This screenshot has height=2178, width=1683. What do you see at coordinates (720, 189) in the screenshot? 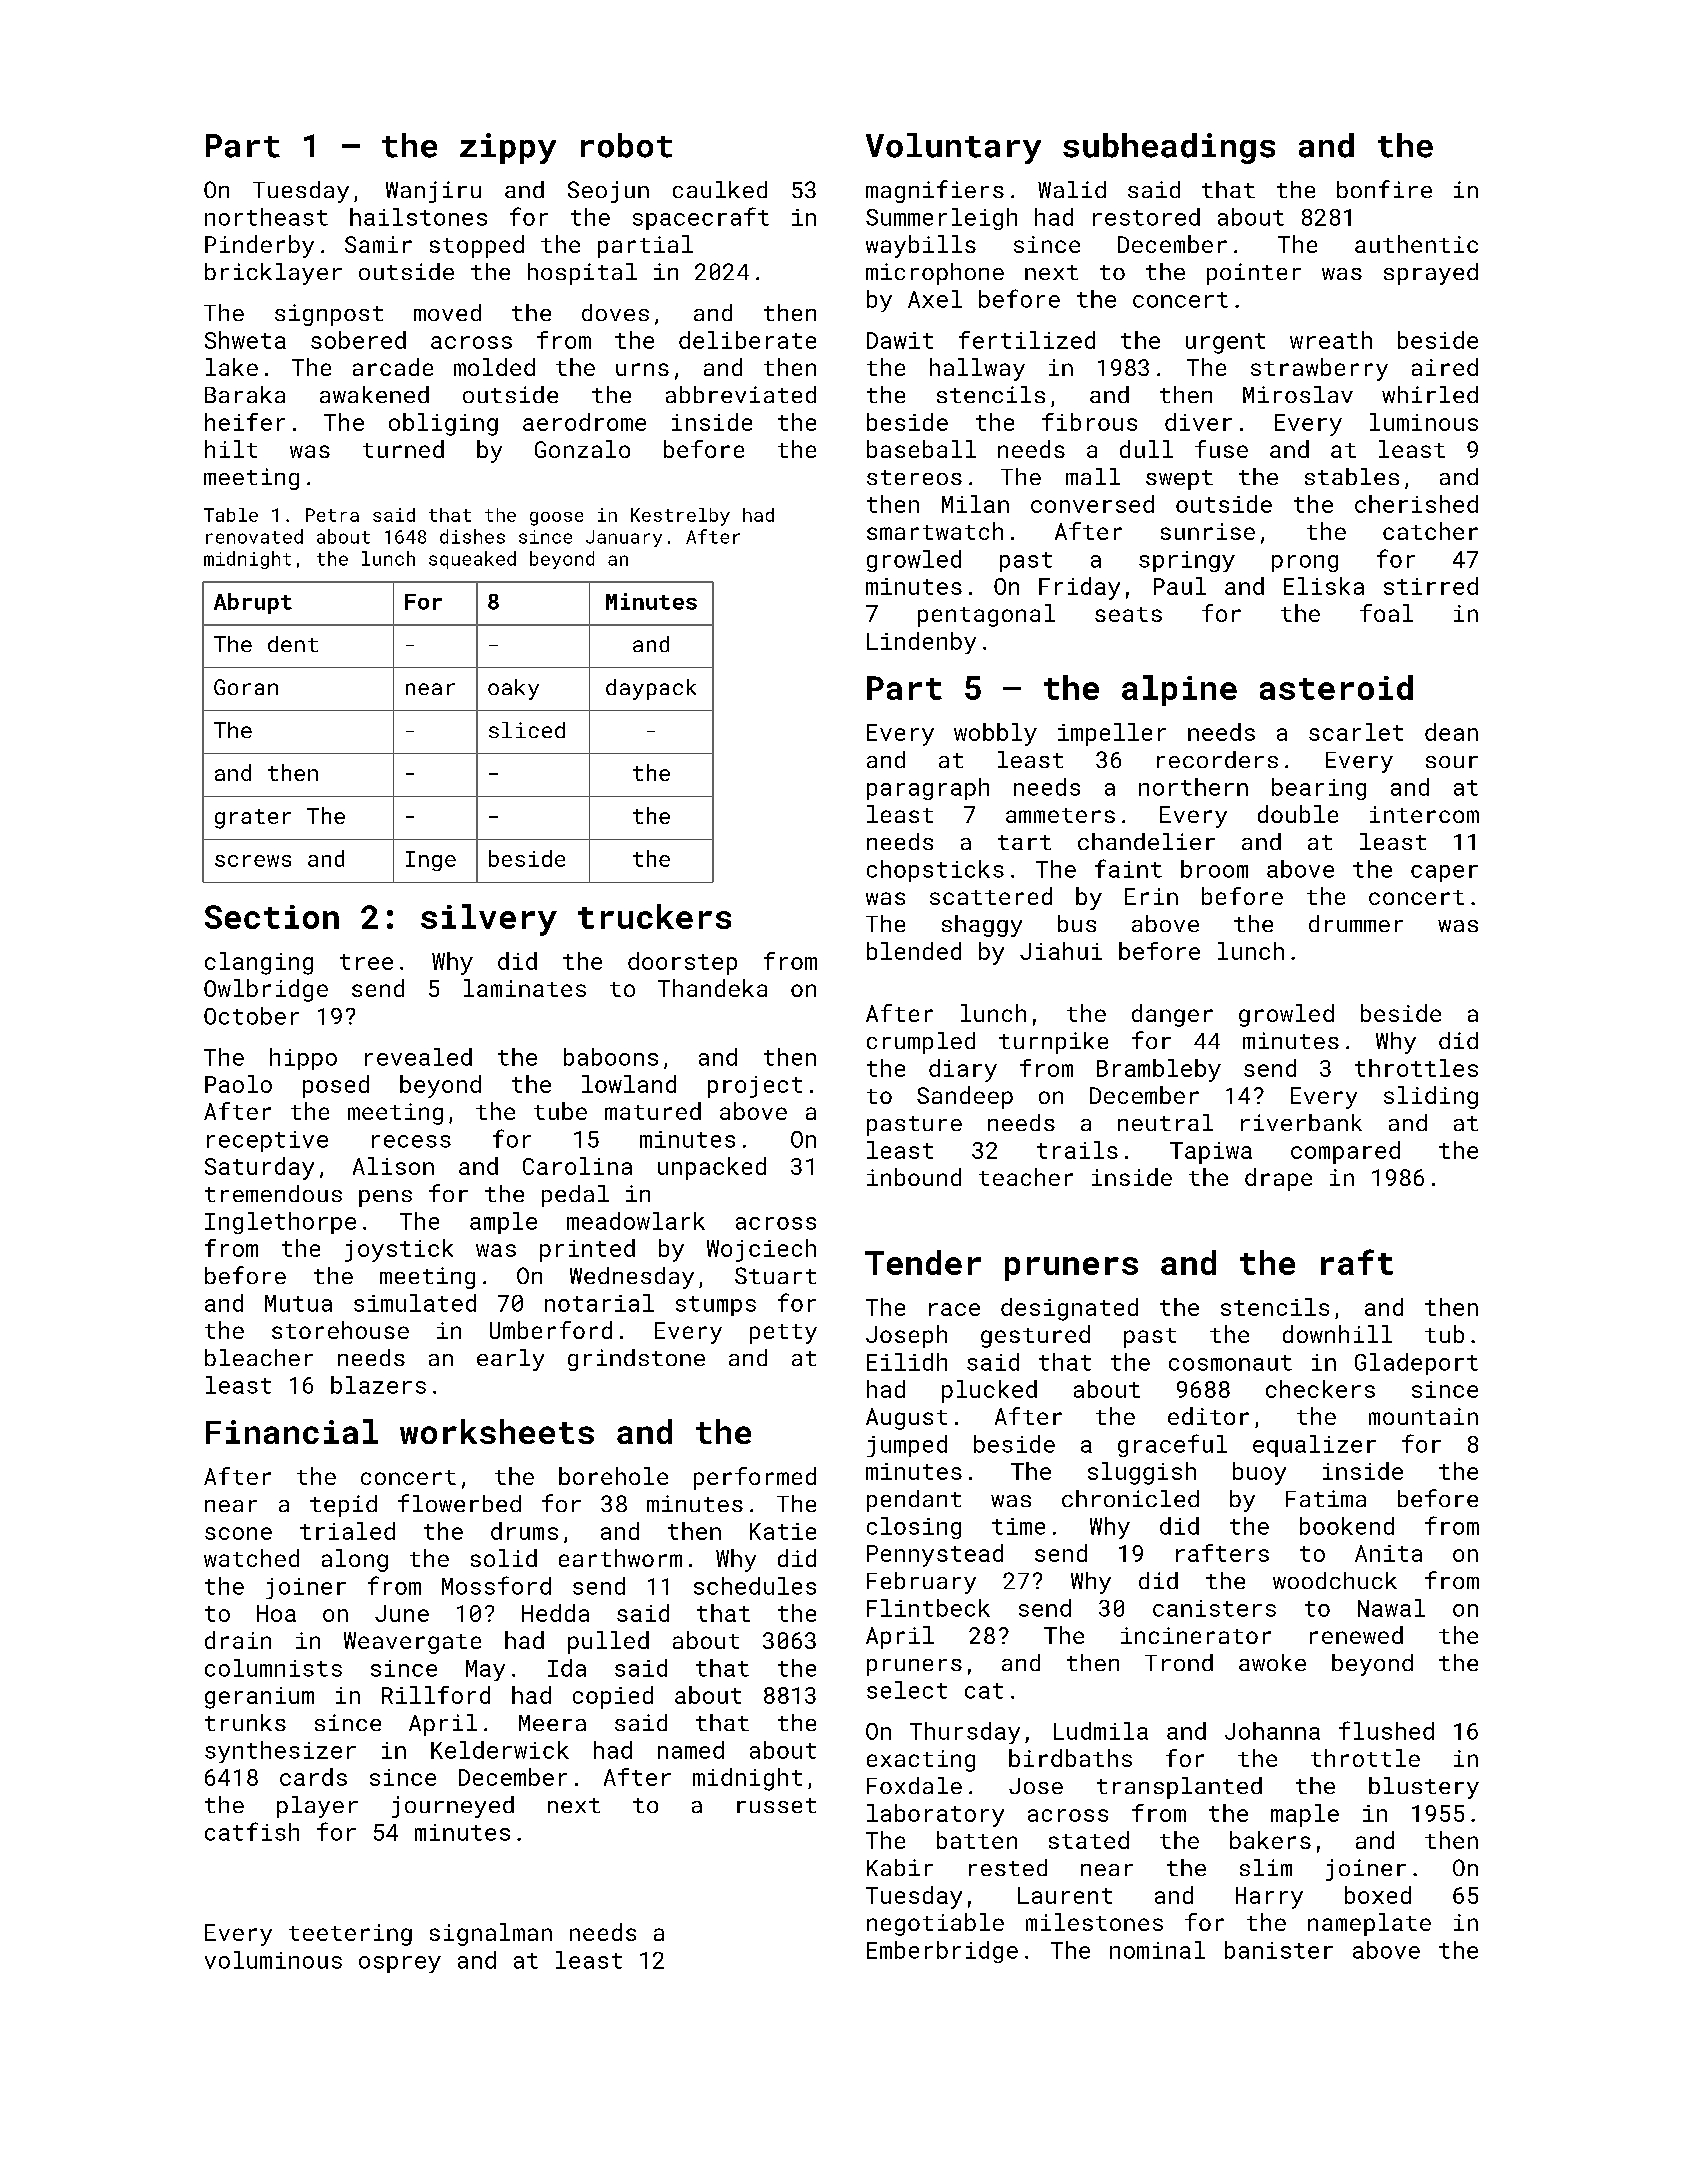
I see `caulked` at bounding box center [720, 189].
